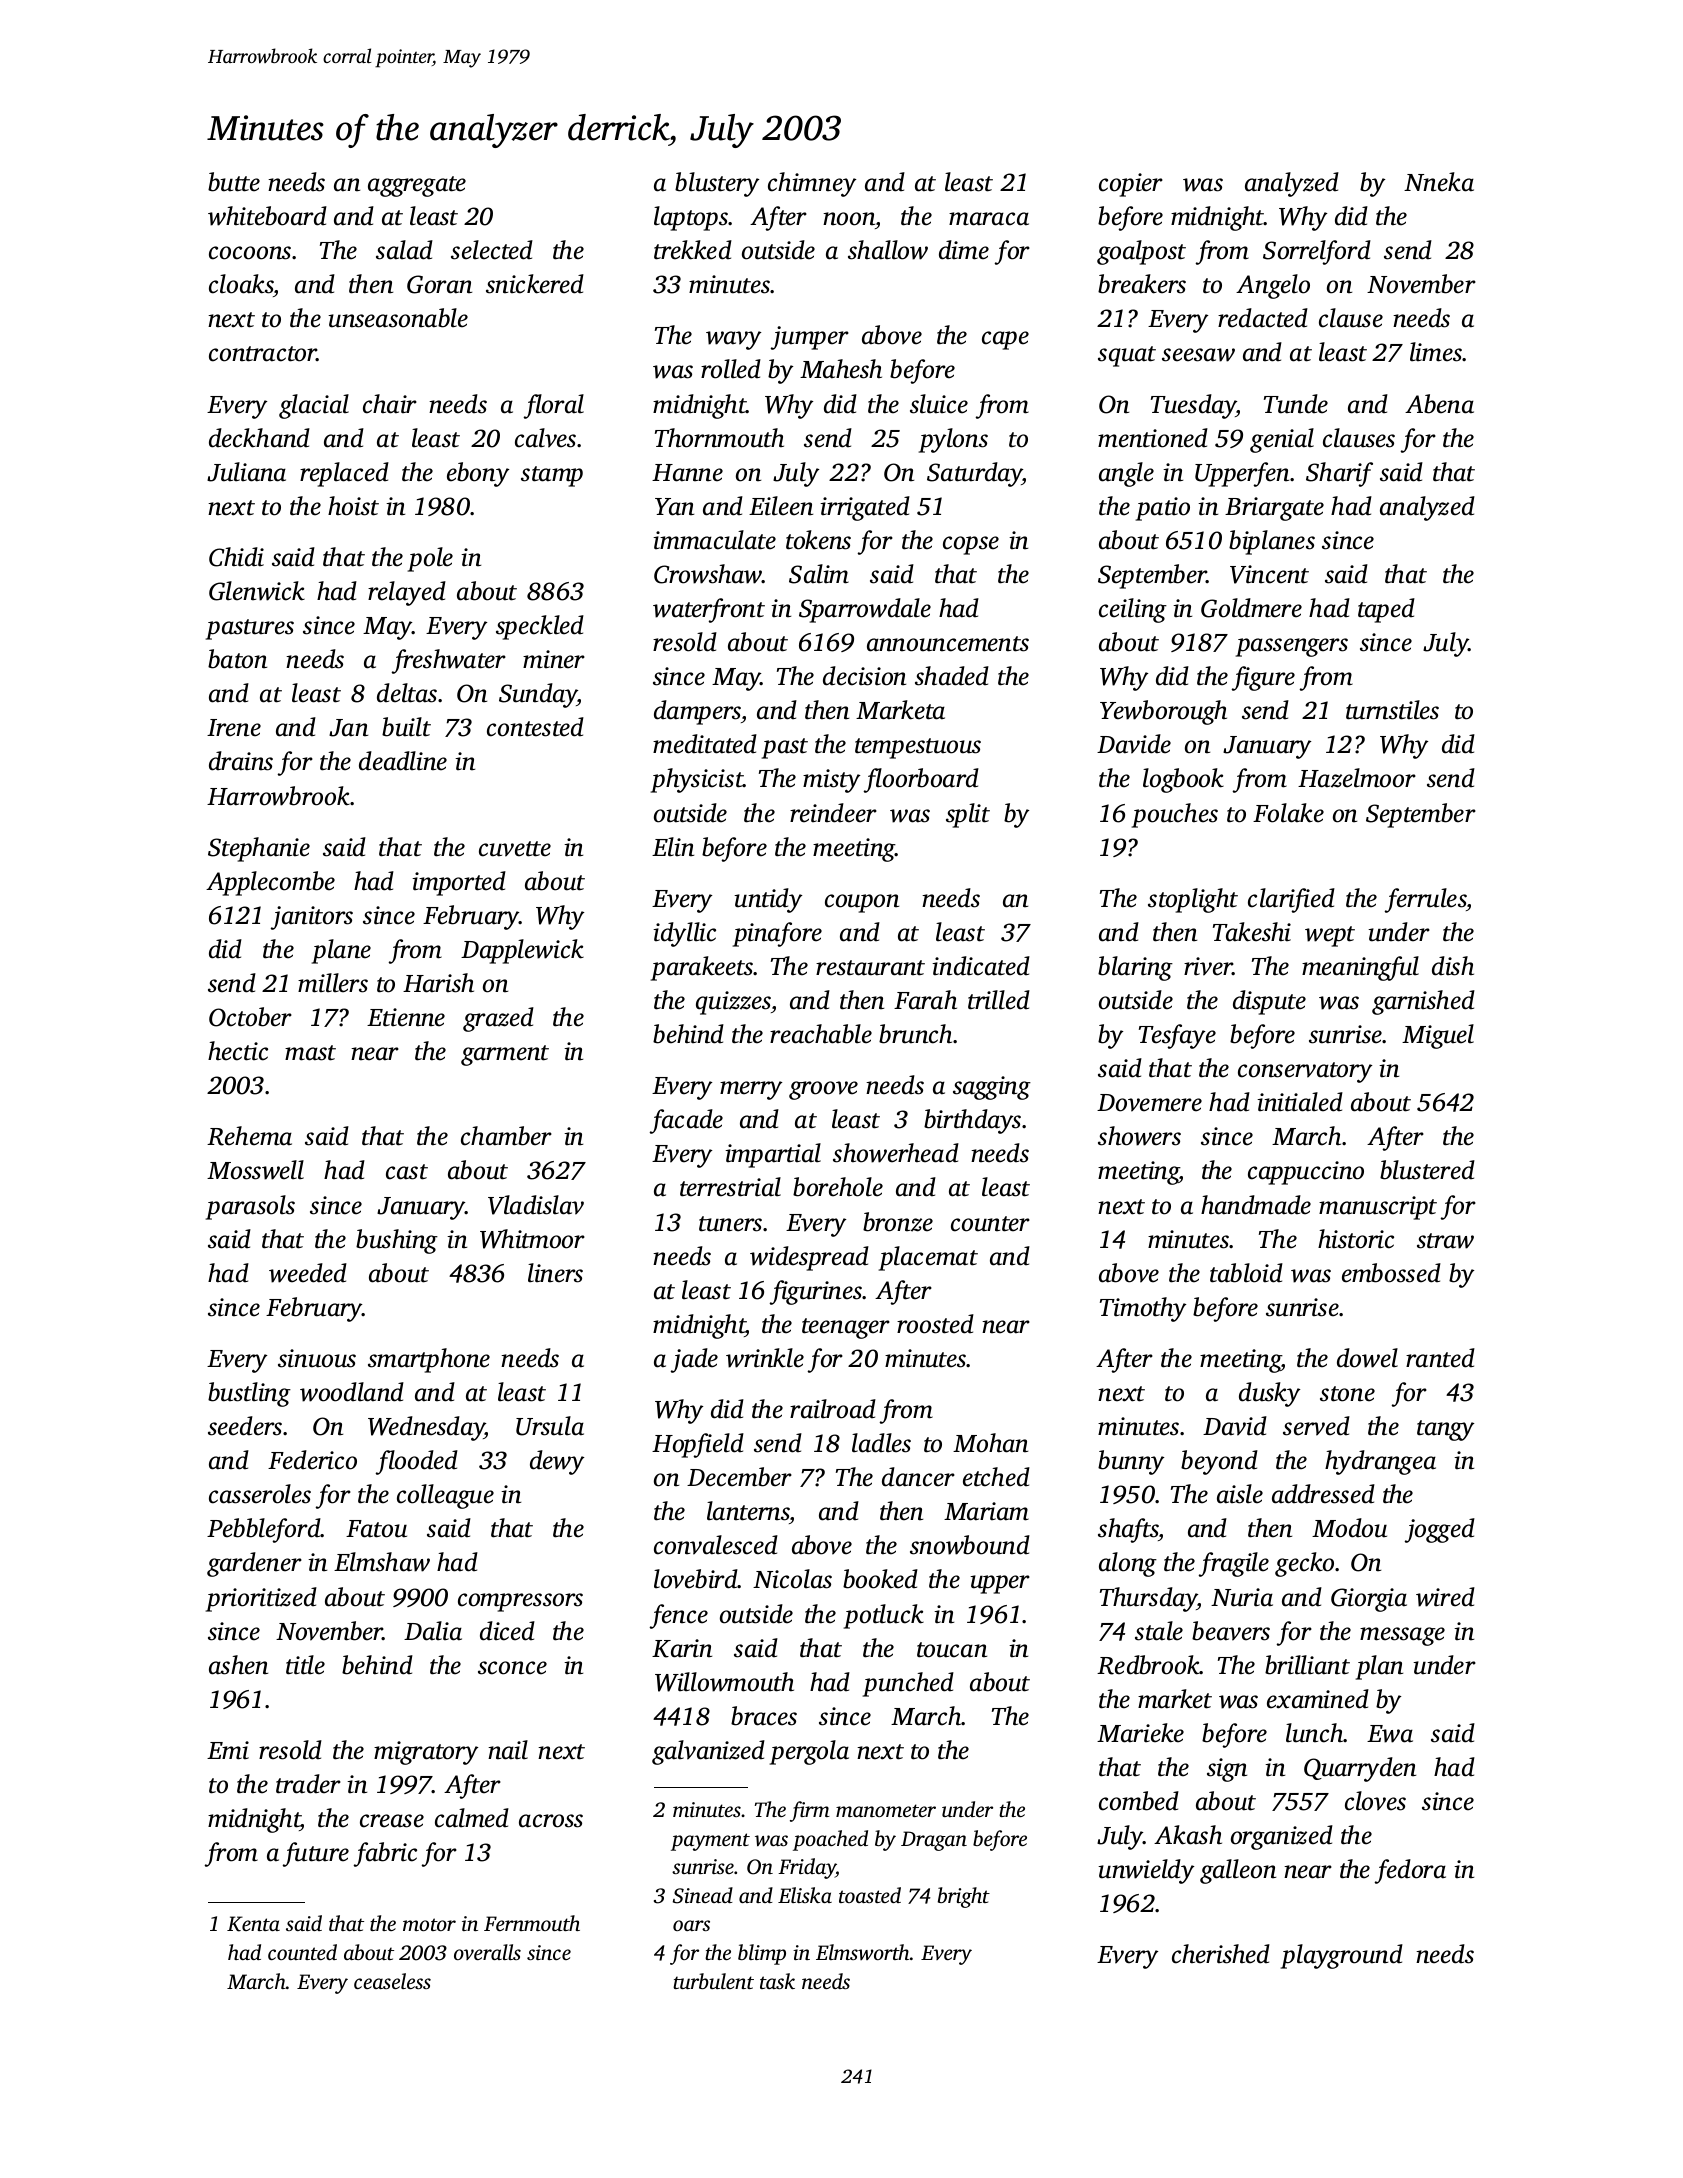  Describe the element at coordinates (1288, 813) in the screenshot. I see `Folake` at that location.
